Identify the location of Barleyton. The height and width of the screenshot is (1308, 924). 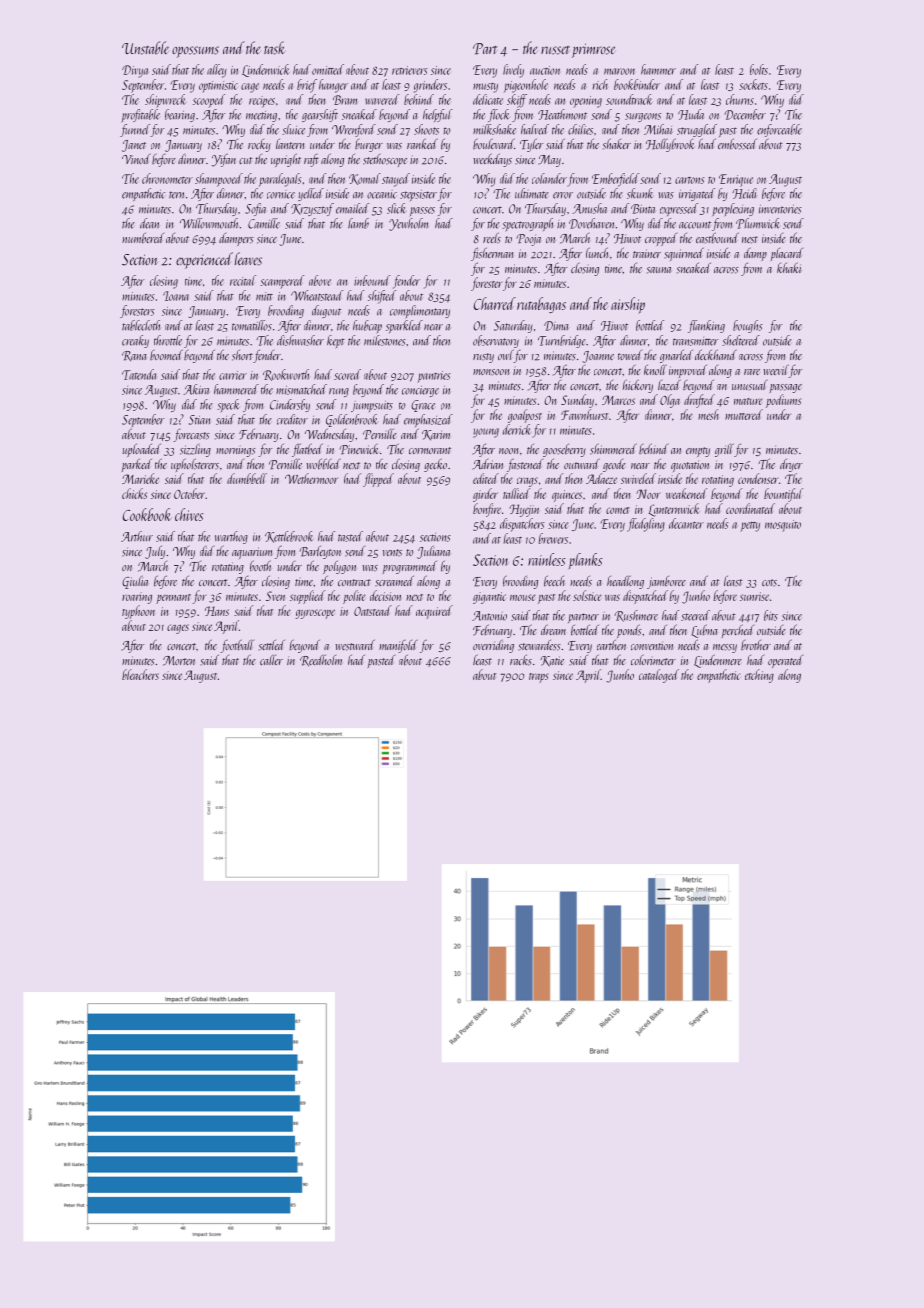
(320, 552).
